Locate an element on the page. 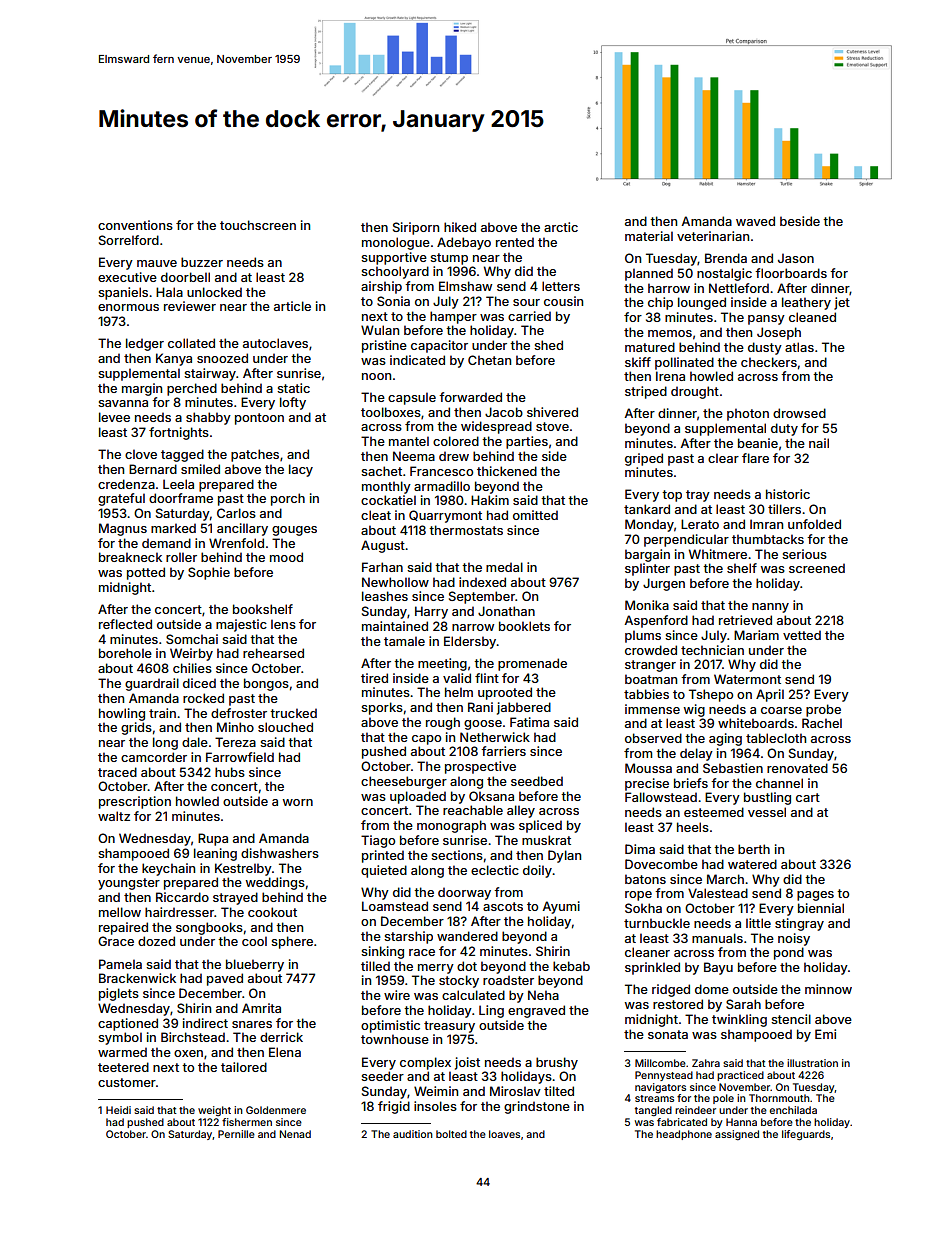  airship is located at coordinates (381, 287).
